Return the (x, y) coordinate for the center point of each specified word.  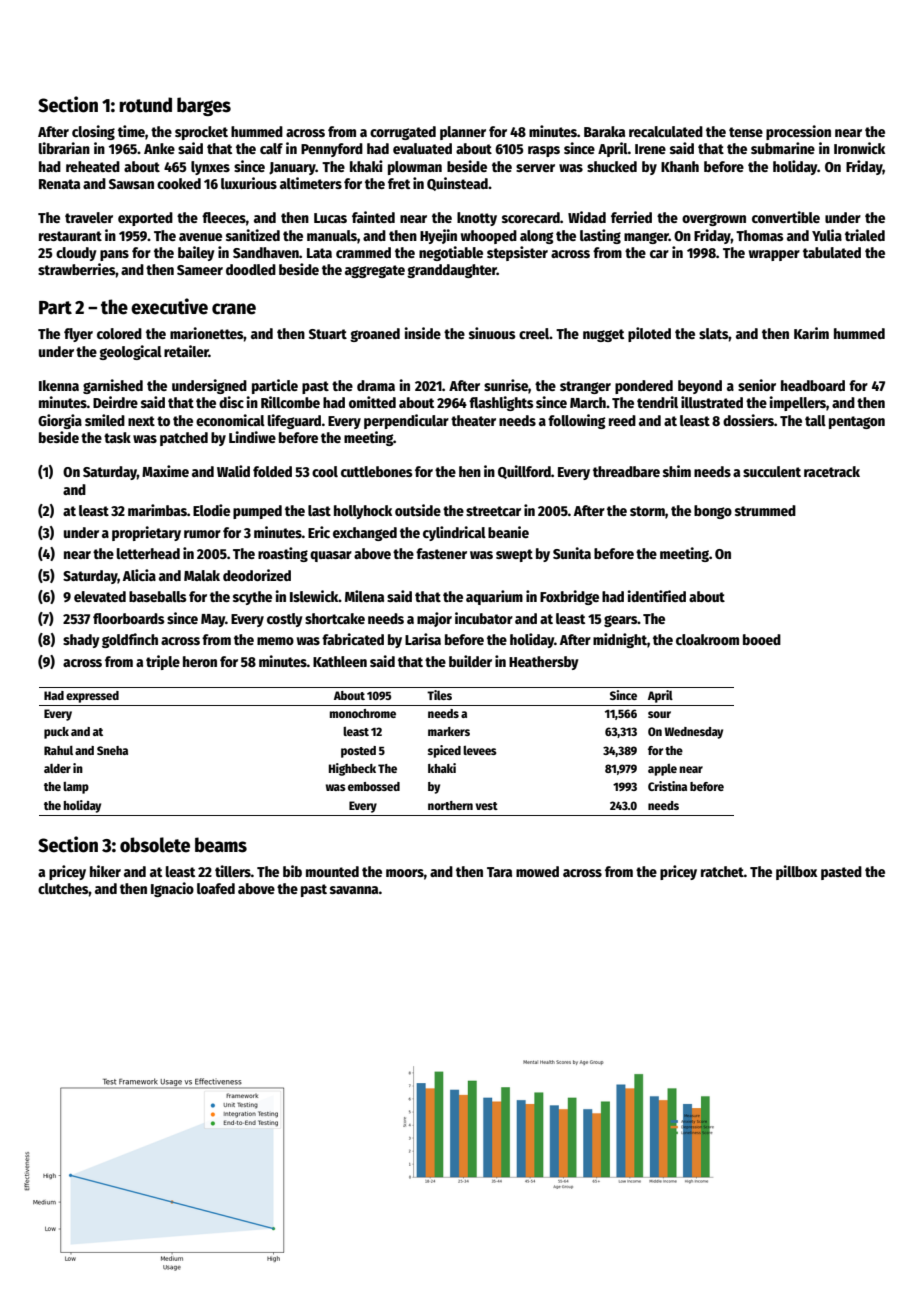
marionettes (207, 333)
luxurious (249, 183)
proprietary (146, 533)
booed (762, 639)
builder (470, 661)
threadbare (626, 471)
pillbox (796, 872)
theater (473, 420)
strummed (765, 510)
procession (798, 132)
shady (81, 641)
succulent (772, 471)
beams (221, 845)
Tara (499, 872)
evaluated (422, 148)
